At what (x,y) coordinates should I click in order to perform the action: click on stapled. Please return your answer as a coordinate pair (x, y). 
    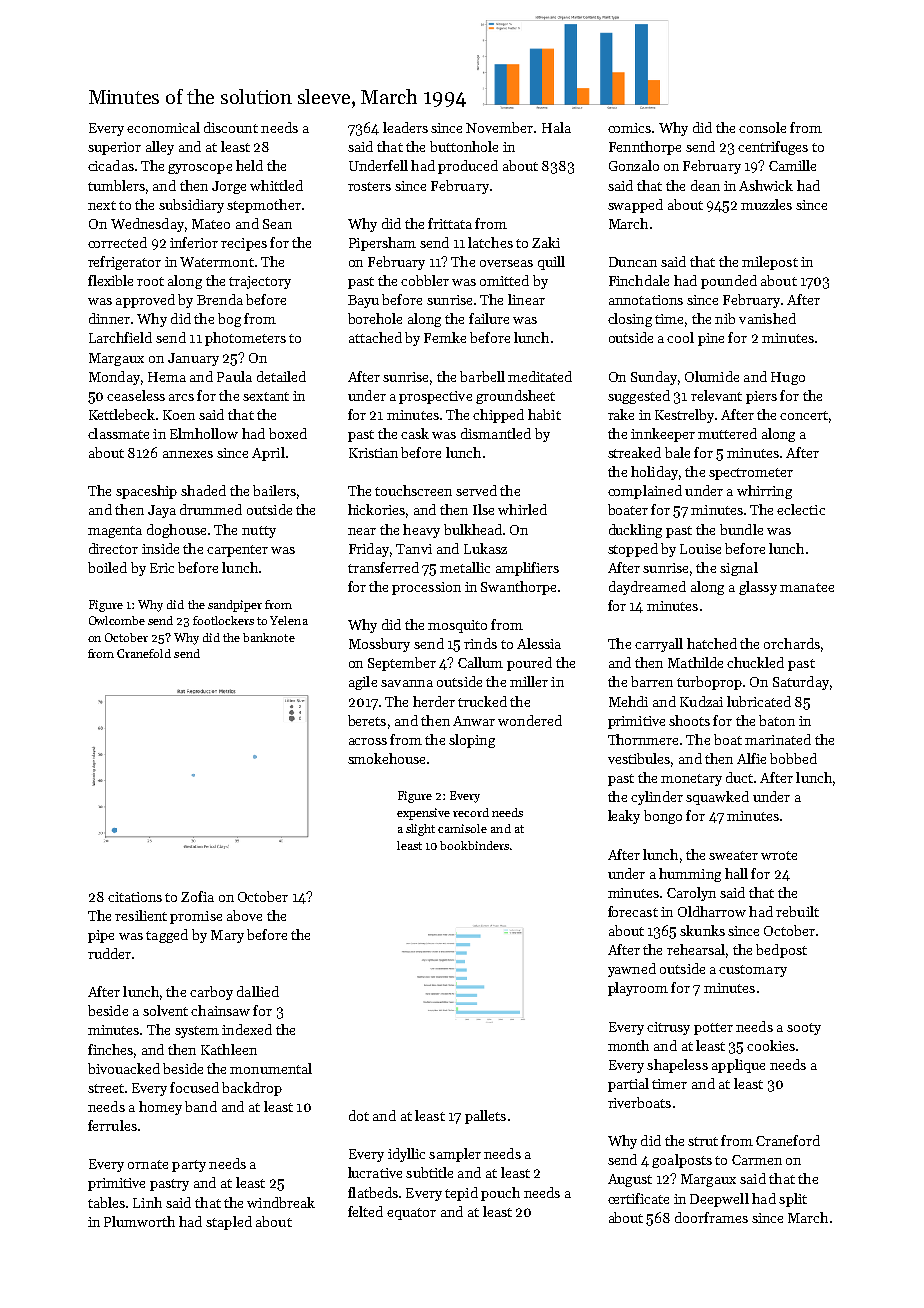
    Looking at the image, I should click on (229, 1223).
